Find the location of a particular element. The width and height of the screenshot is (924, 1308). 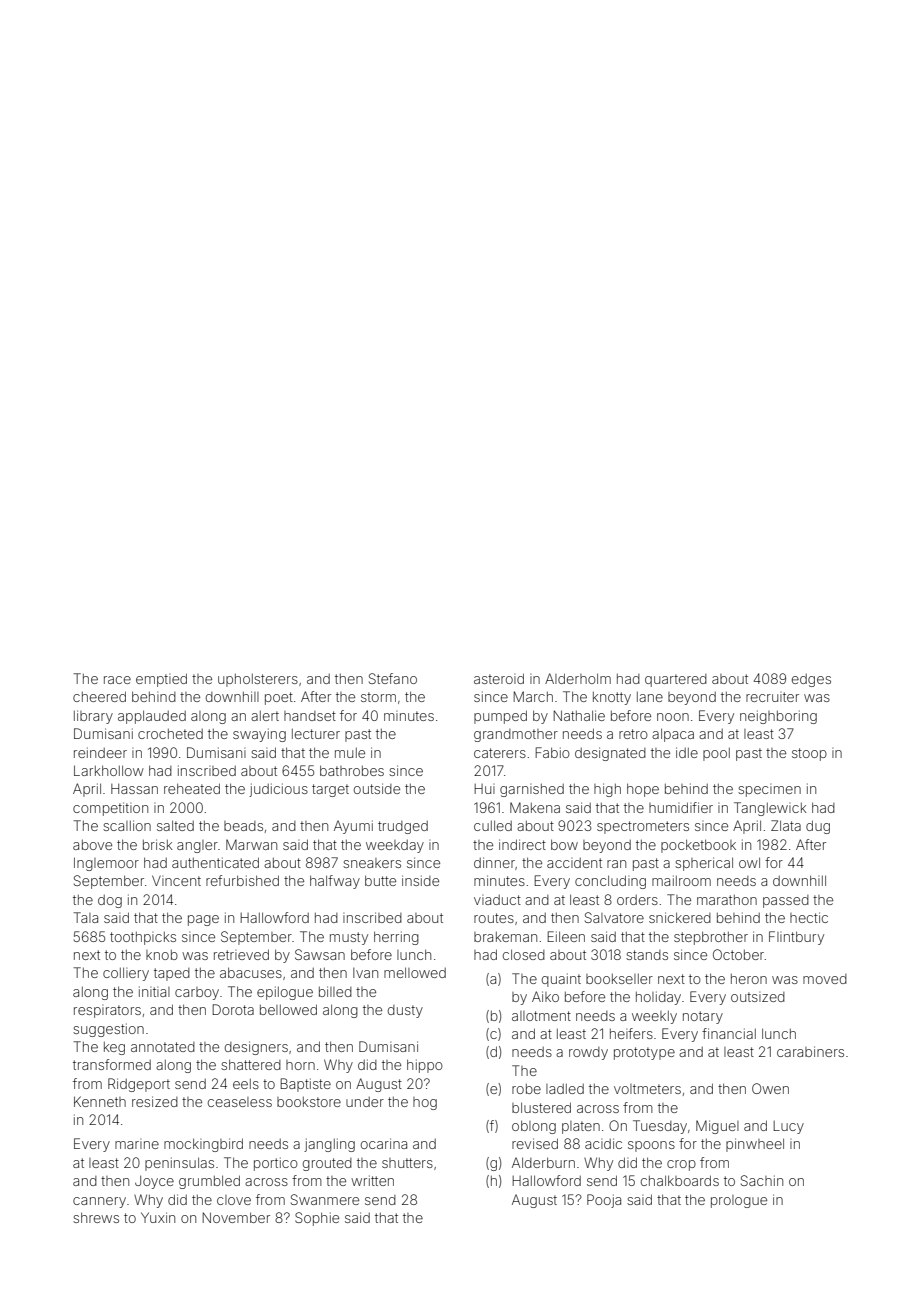

Fabio is located at coordinates (552, 752).
